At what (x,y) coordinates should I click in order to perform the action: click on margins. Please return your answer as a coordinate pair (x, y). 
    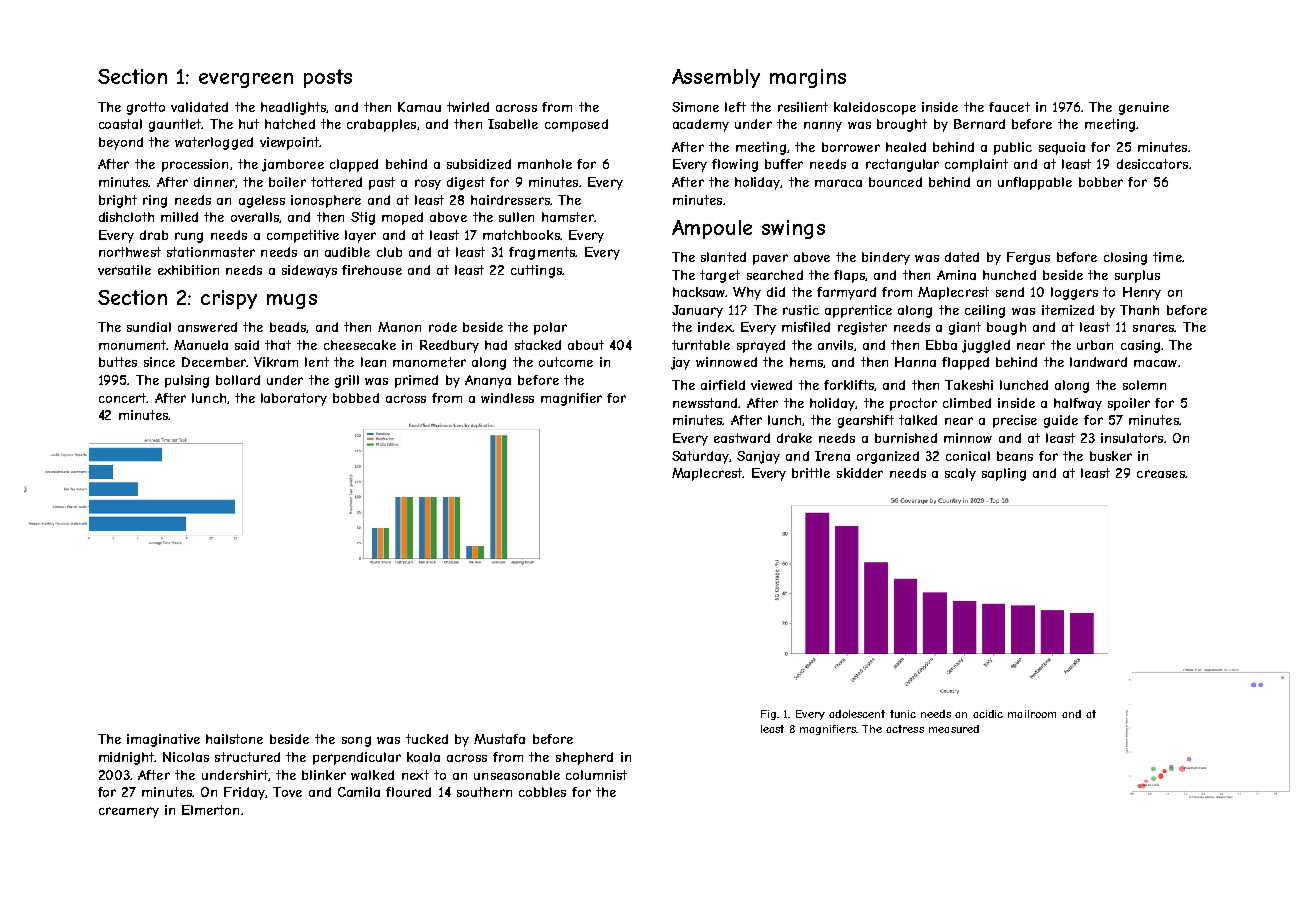
    Looking at the image, I should click on (808, 78).
